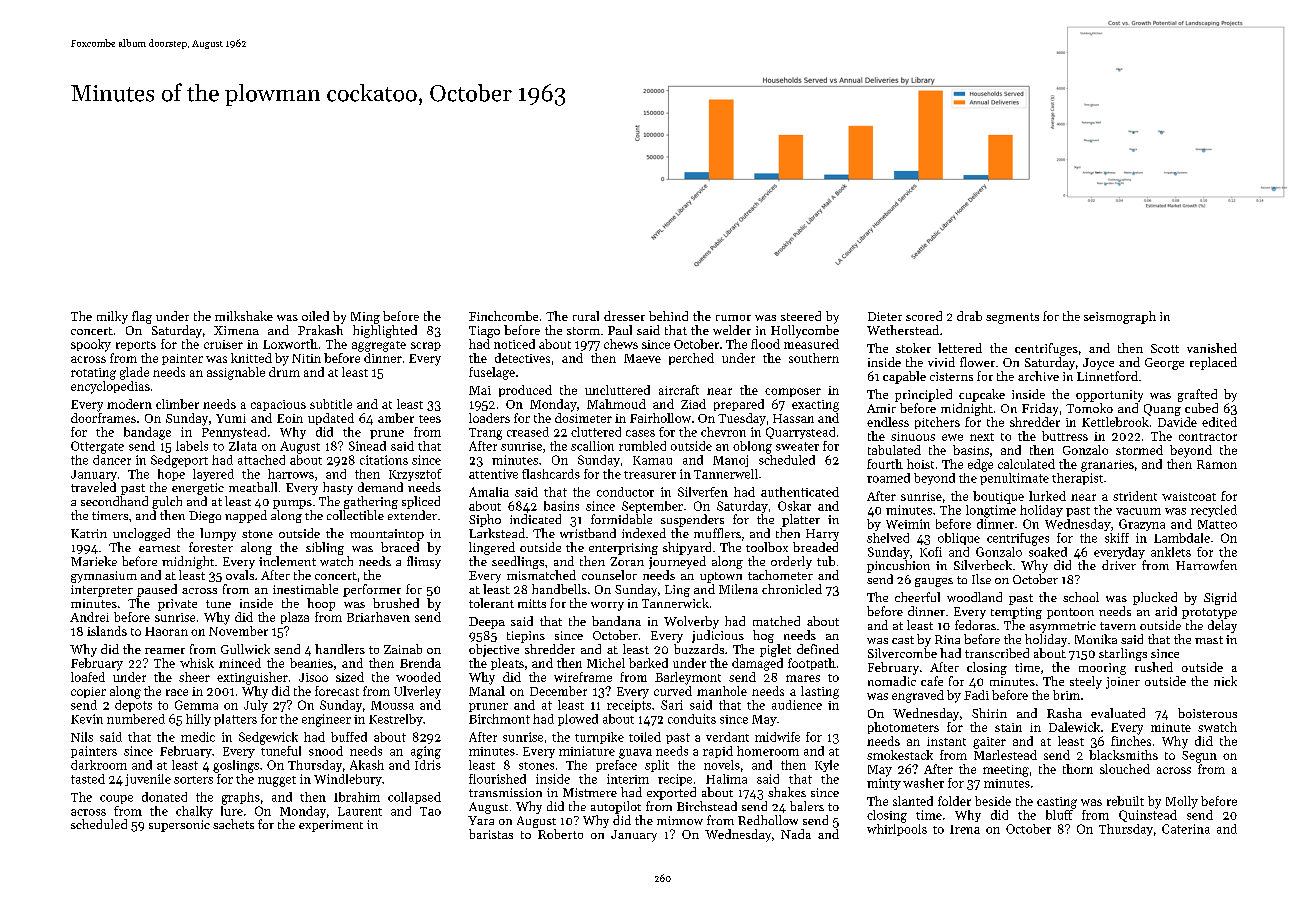 This screenshot has height=924, width=1308. Describe the element at coordinates (198, 737) in the screenshot. I see `medic` at that location.
